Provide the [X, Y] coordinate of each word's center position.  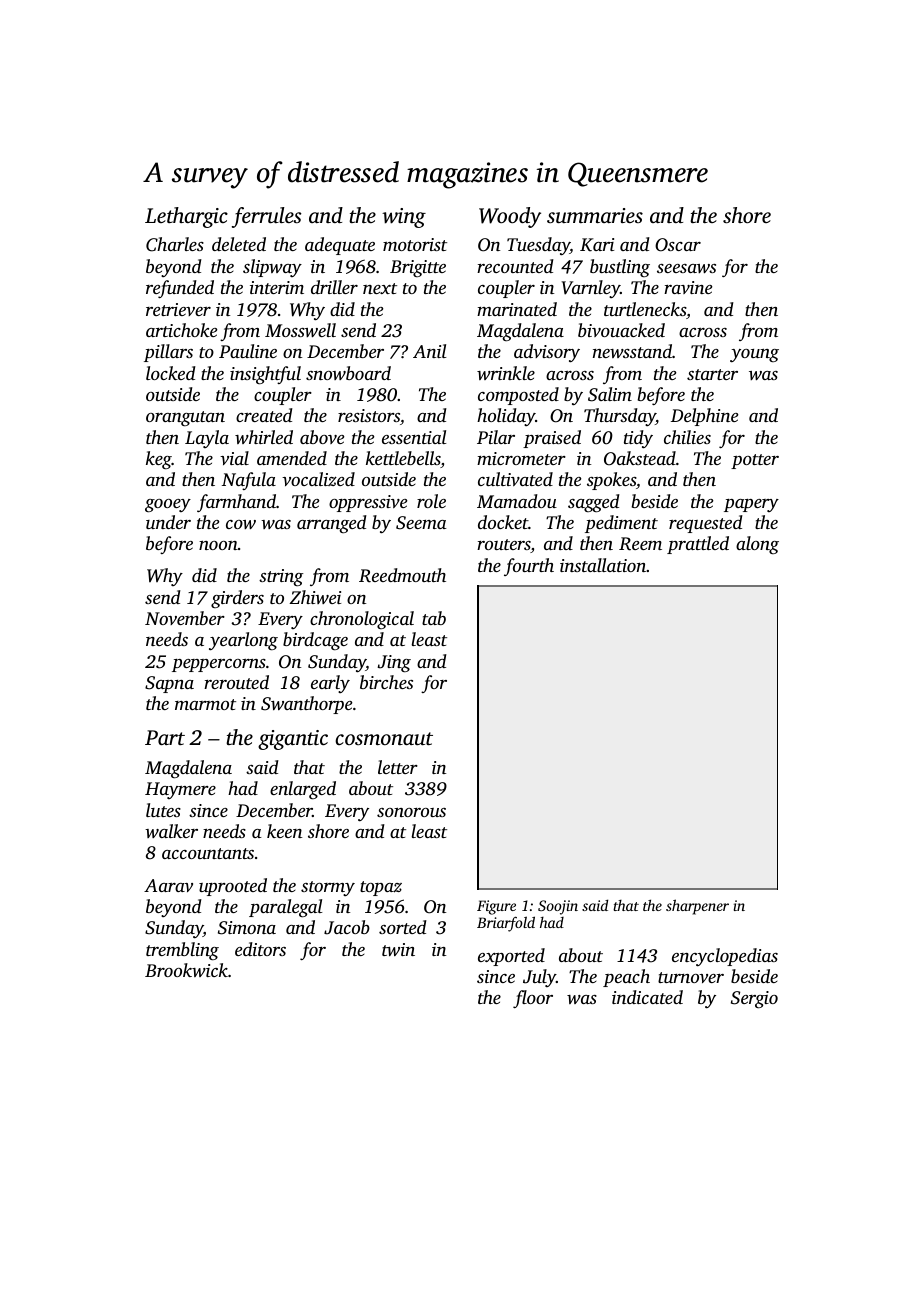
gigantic [293, 740]
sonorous [411, 812]
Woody [510, 217]
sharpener [697, 907]
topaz [381, 888]
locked [171, 373]
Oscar [678, 245]
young [754, 356]
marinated [517, 309]
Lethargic [186, 217]
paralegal [286, 908]
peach [626, 978]
